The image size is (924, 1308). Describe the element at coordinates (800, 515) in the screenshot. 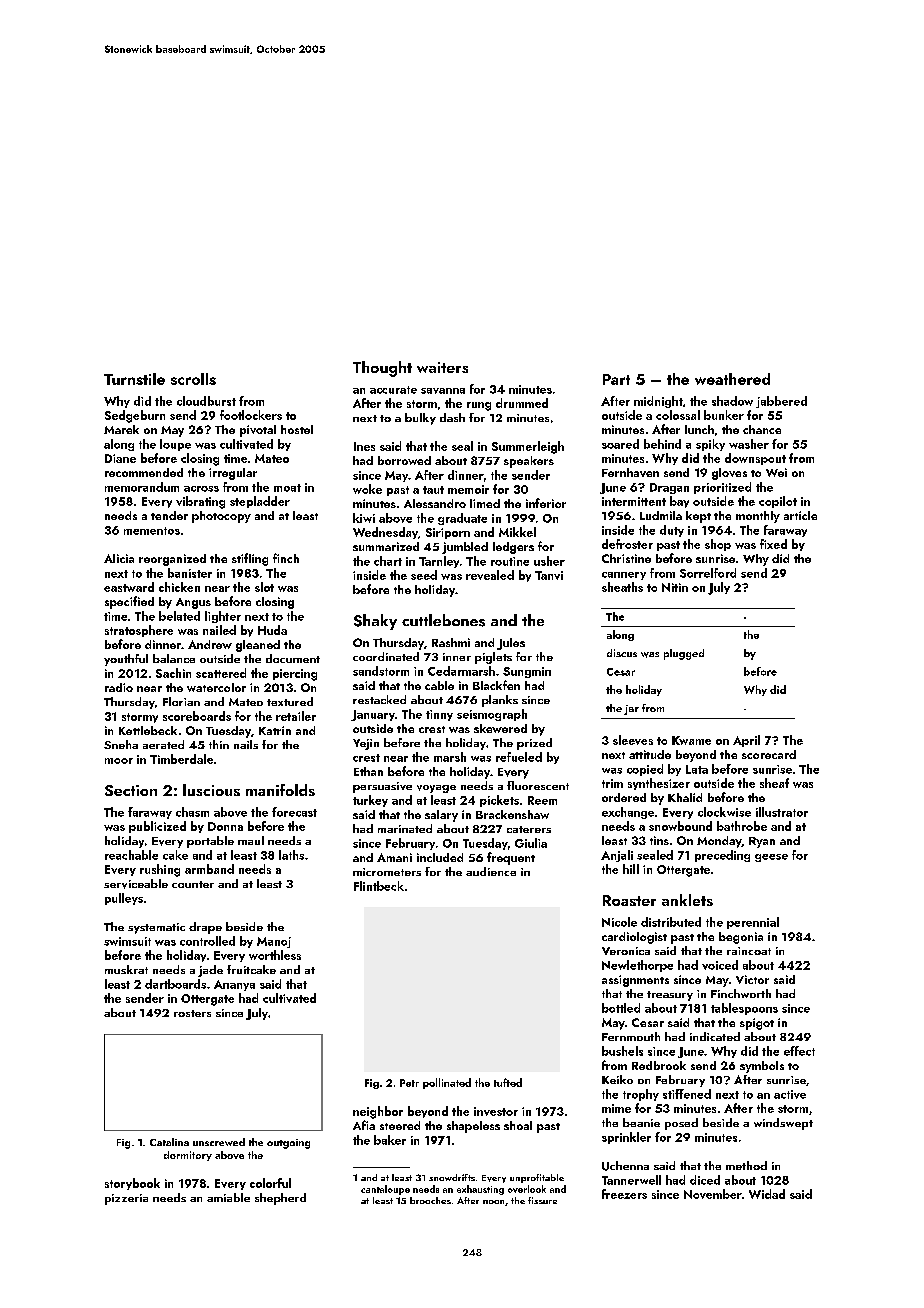

I see `article` at that location.
